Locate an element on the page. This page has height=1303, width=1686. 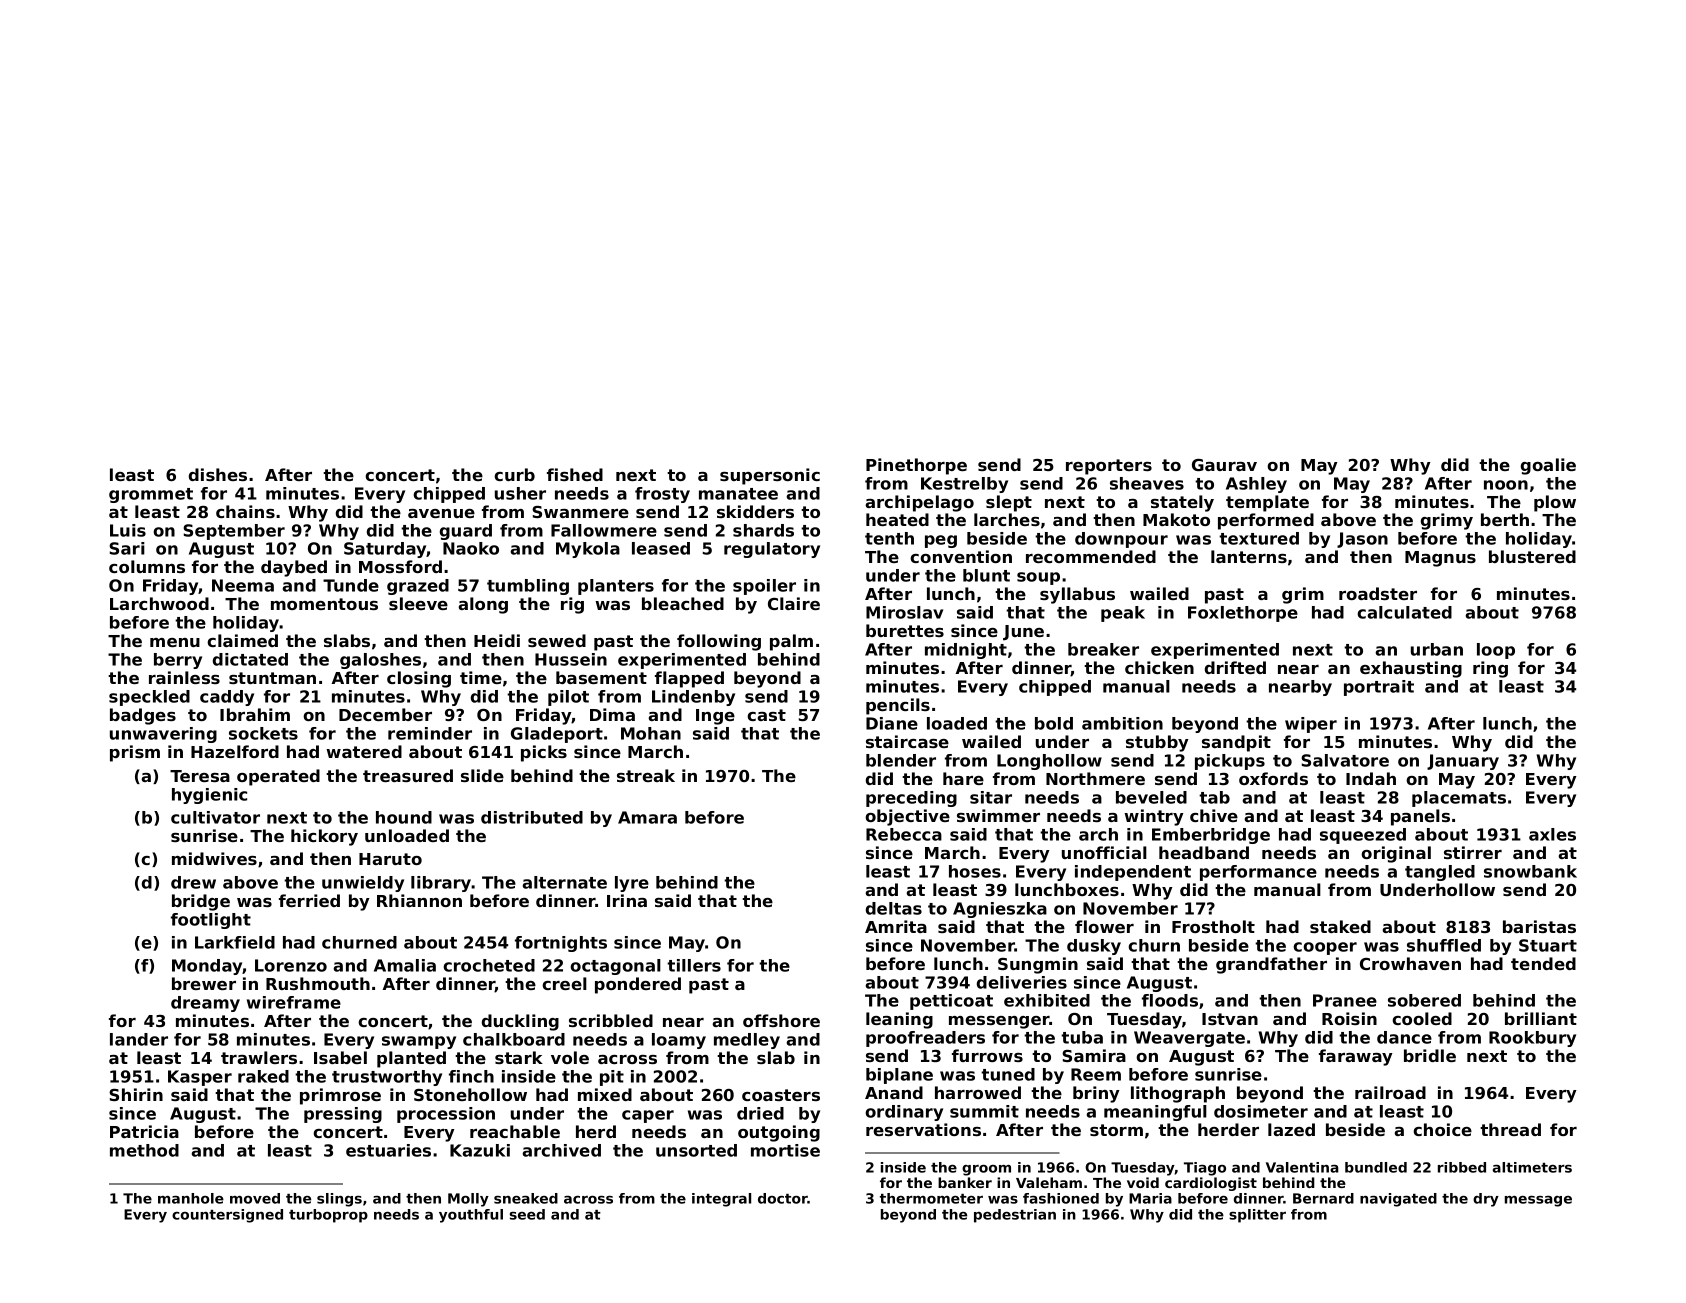
Rebecca is located at coordinates (904, 834).
